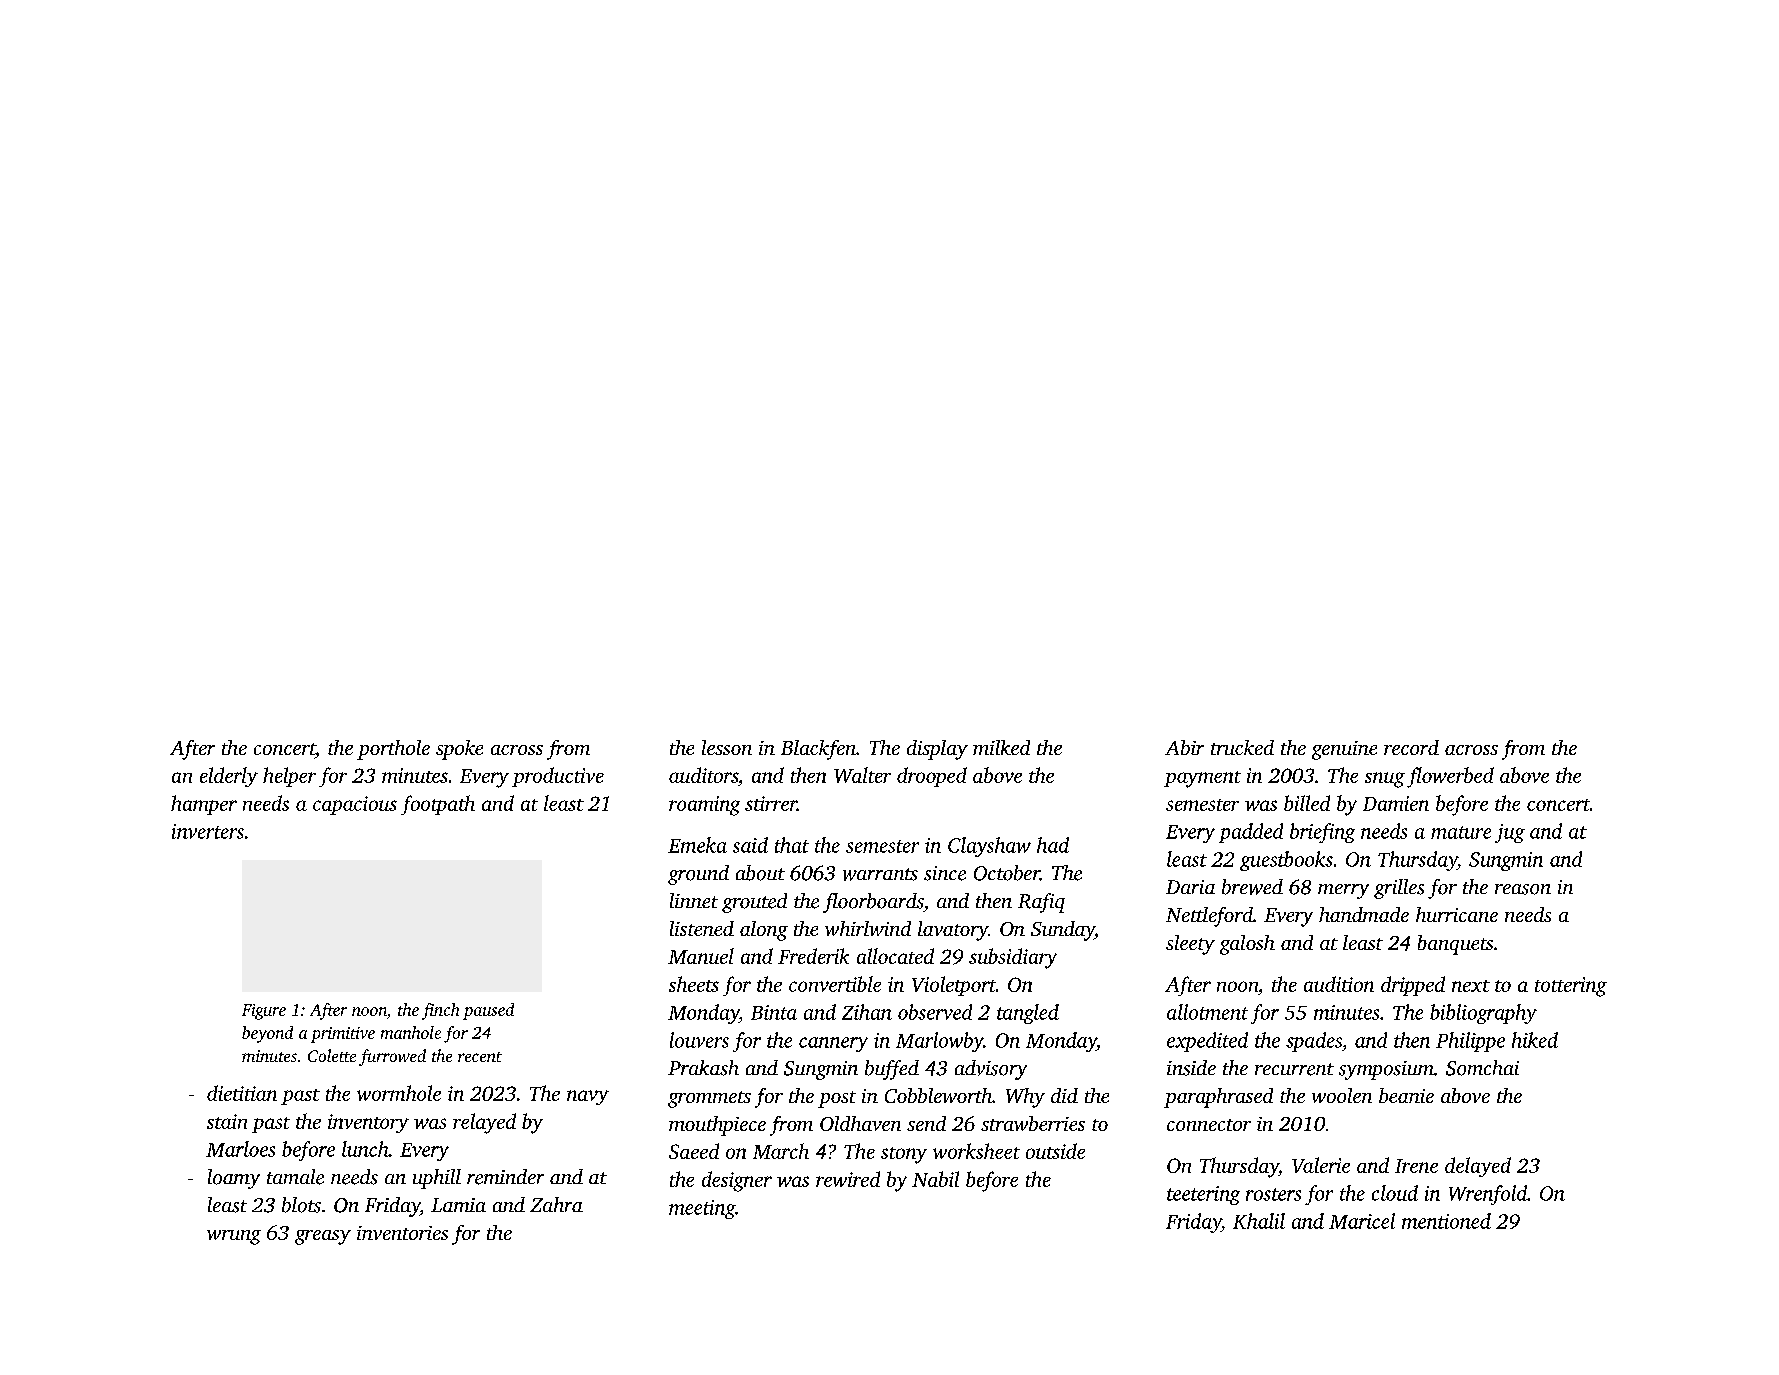 The height and width of the screenshot is (1375, 1779). What do you see at coordinates (1416, 1166) in the screenshot?
I see `Irene` at bounding box center [1416, 1166].
